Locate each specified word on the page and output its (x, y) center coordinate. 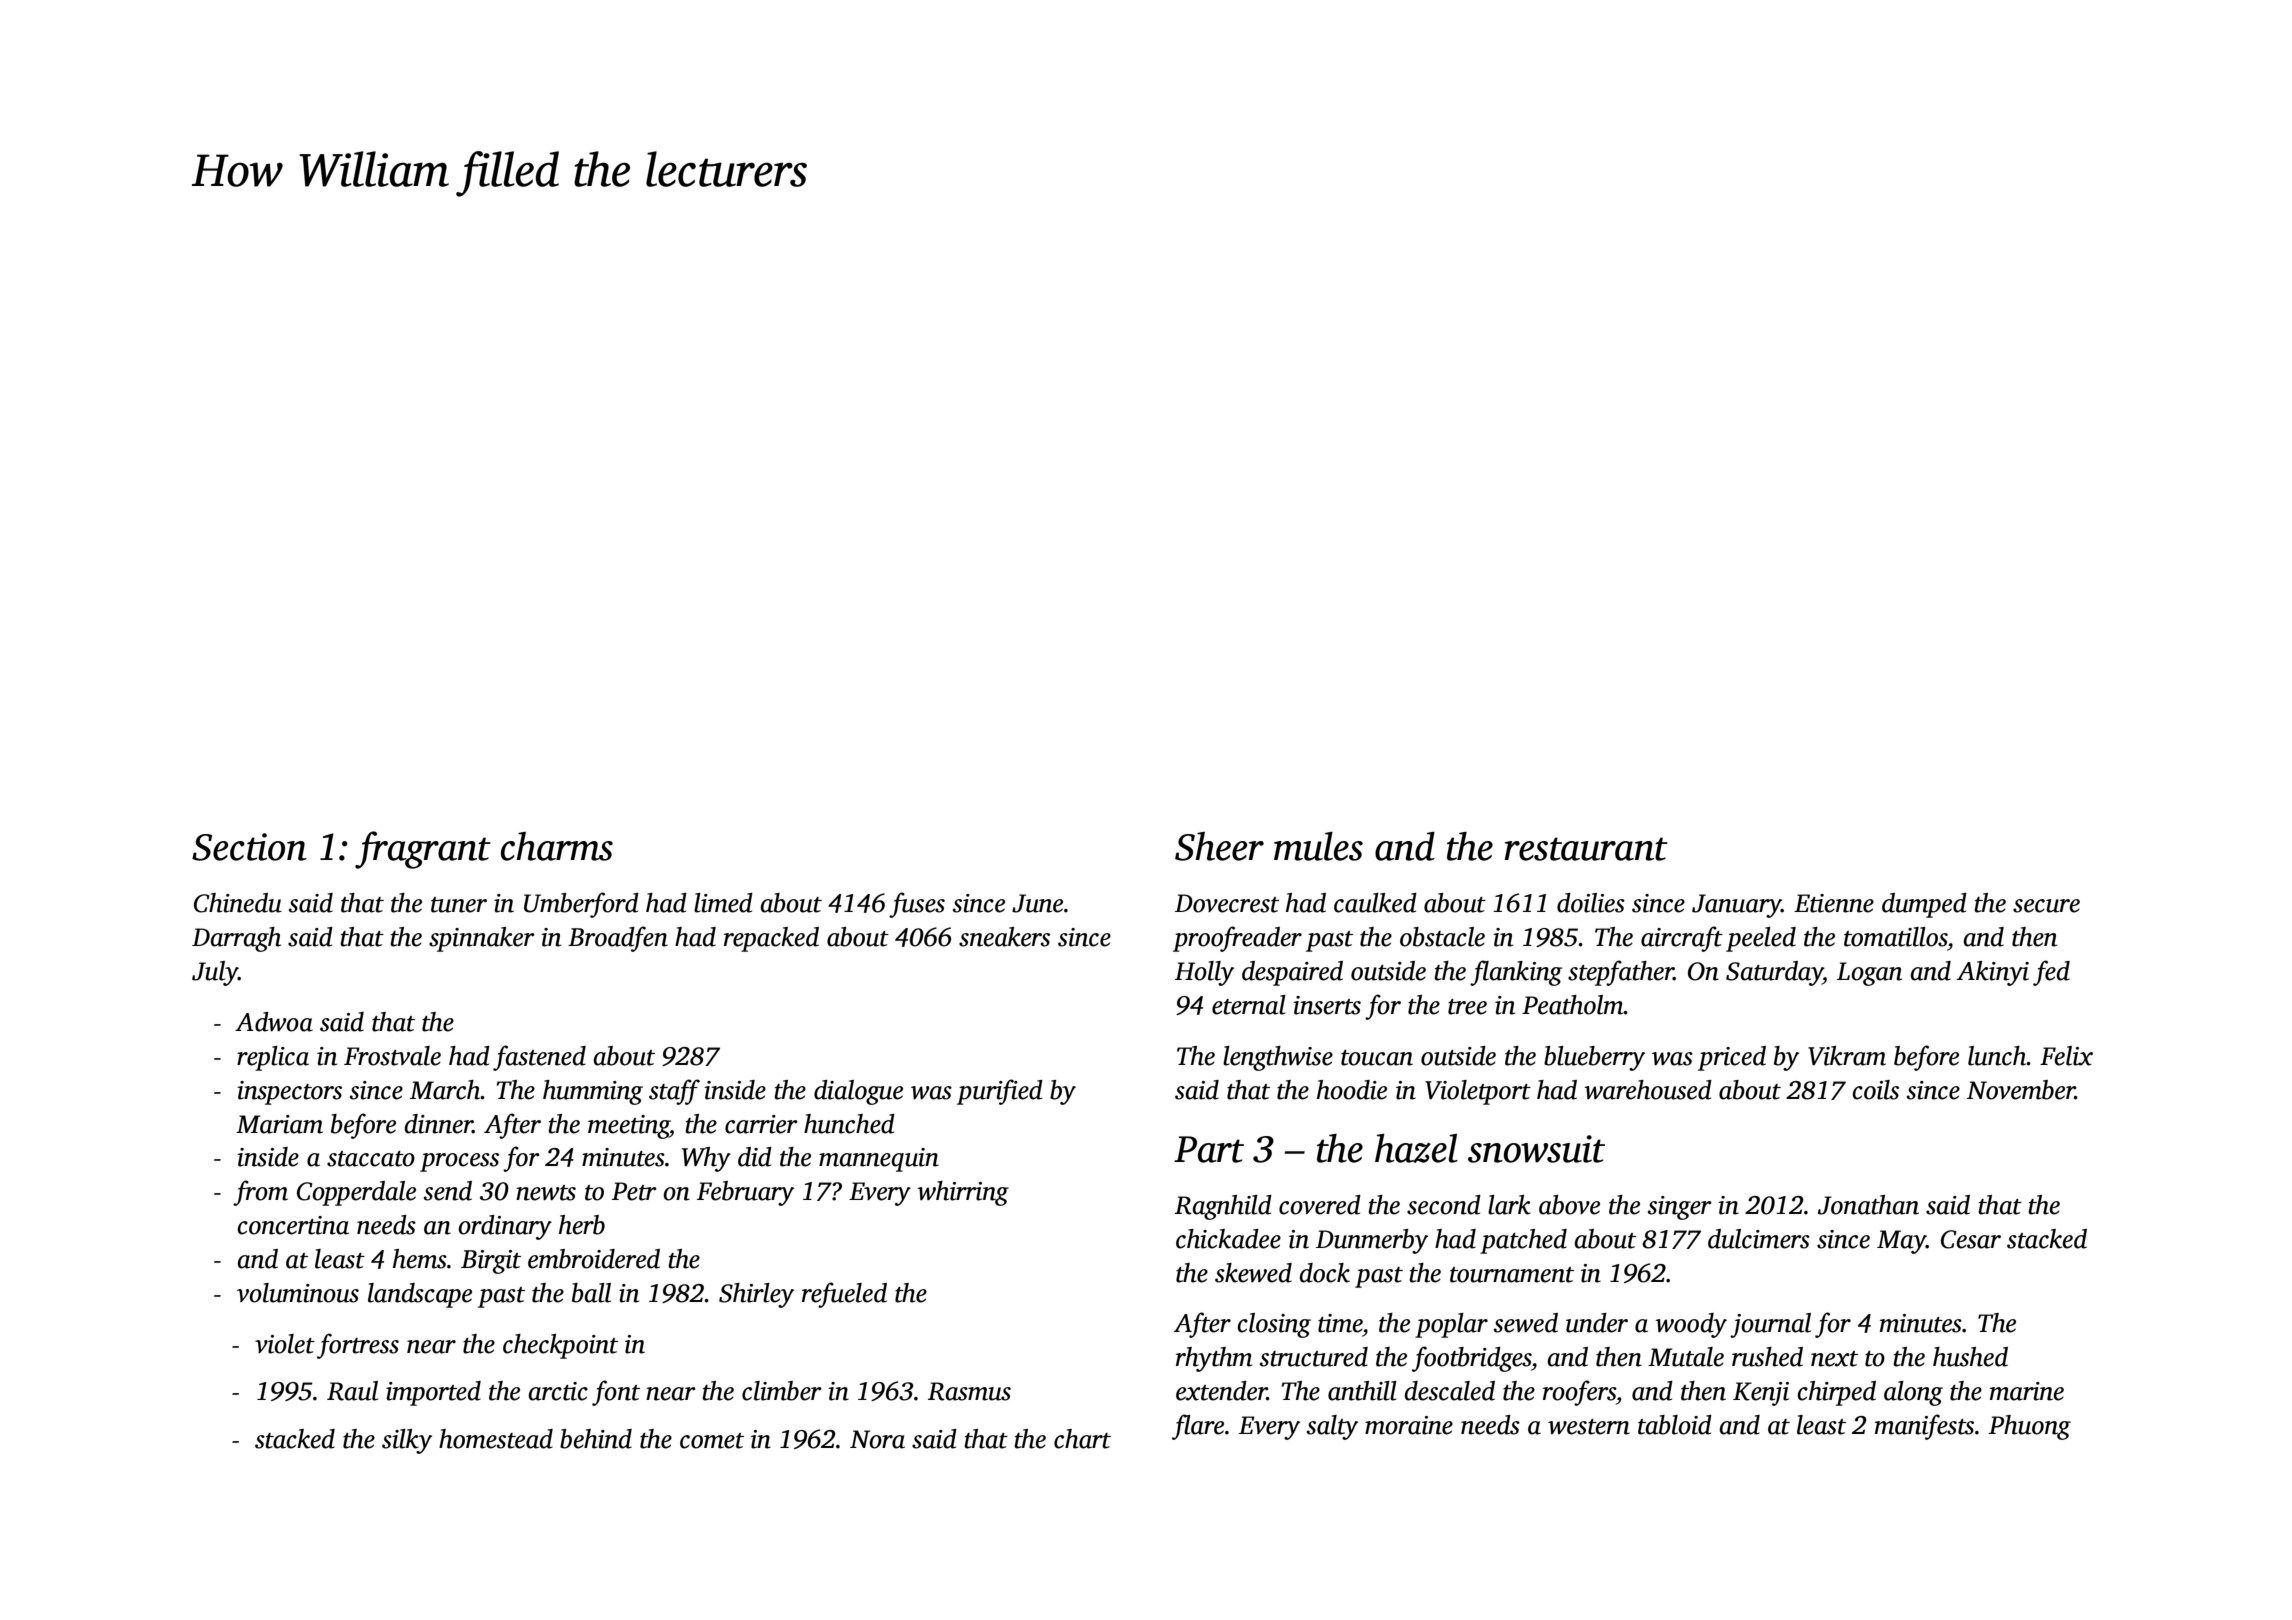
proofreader (1237, 939)
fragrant (423, 850)
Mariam (279, 1124)
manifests (1924, 1427)
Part (1209, 1149)
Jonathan (1868, 1205)
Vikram (1847, 1056)
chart (1082, 1439)
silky (407, 1441)
